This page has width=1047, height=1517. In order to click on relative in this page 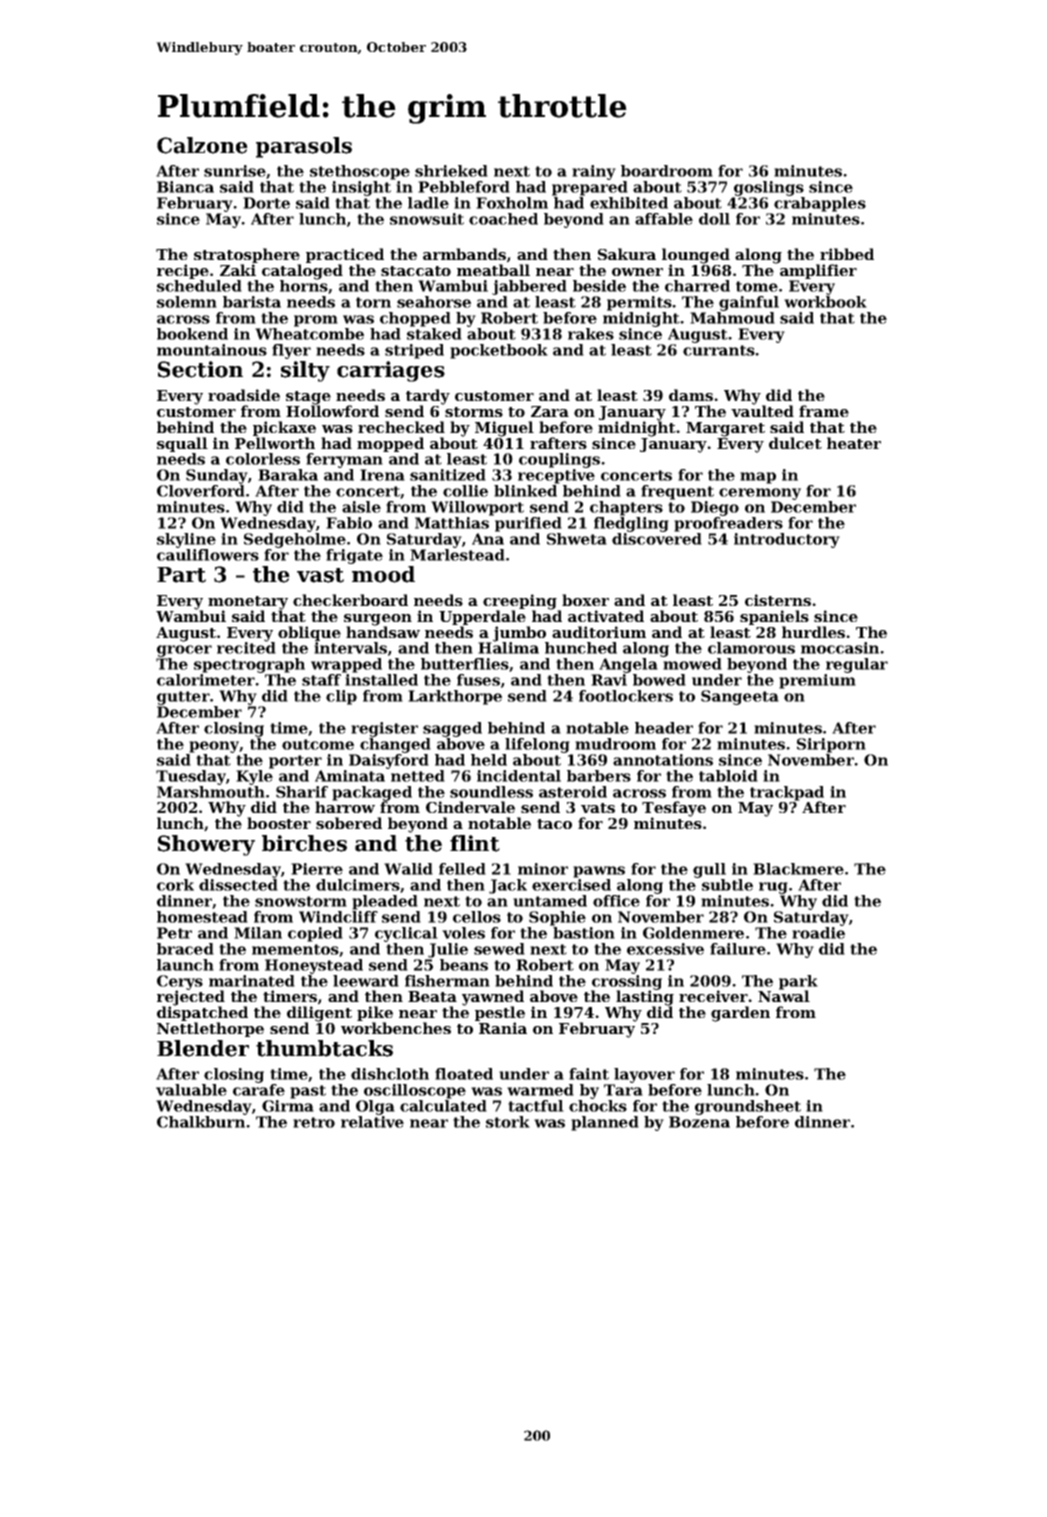, I will do `click(372, 1122)`.
